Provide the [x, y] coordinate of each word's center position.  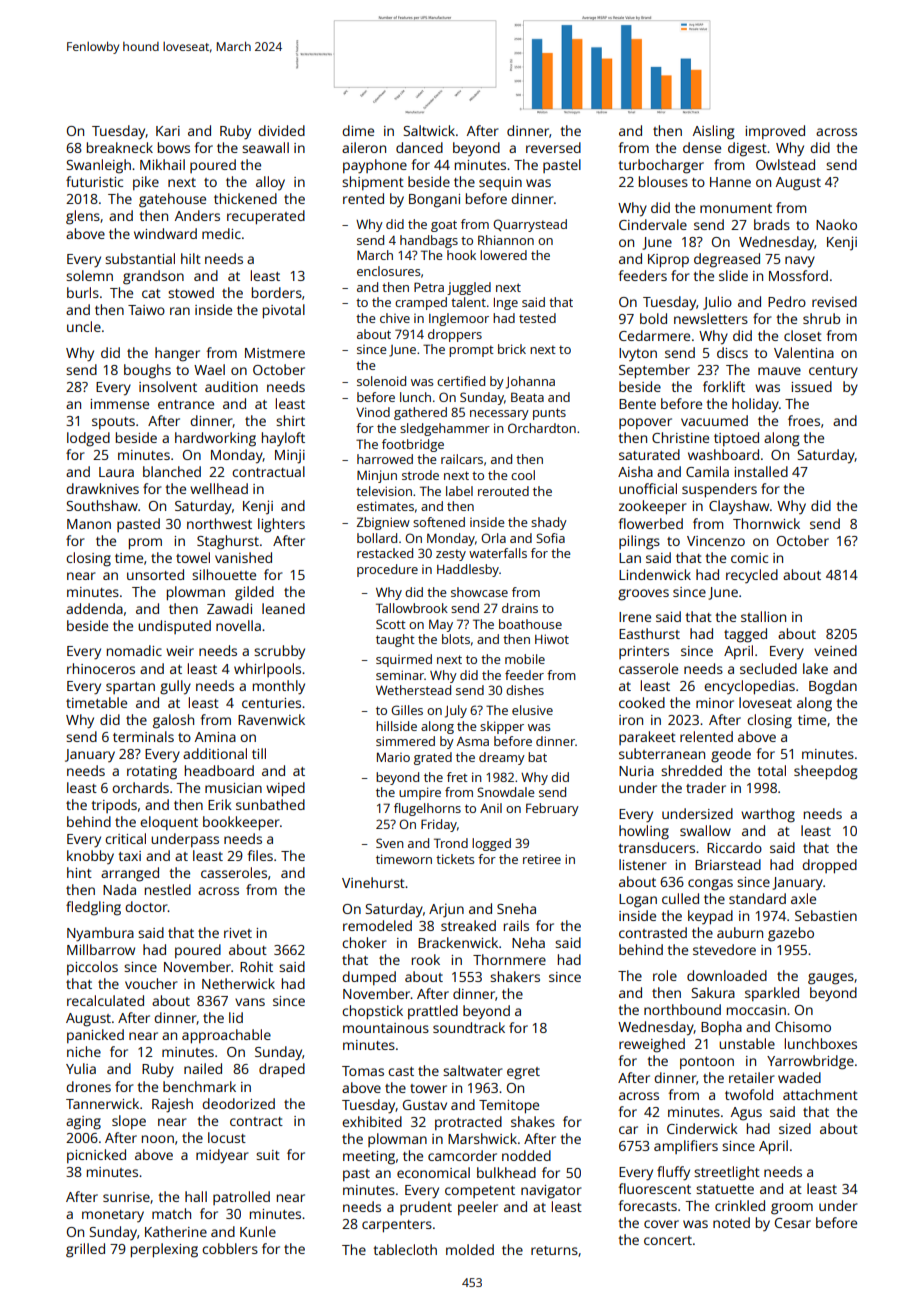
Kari [168, 131]
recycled [752, 576]
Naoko [836, 224]
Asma [473, 741]
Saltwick [429, 130]
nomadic [134, 650]
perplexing [164, 1250]
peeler [478, 1208]
